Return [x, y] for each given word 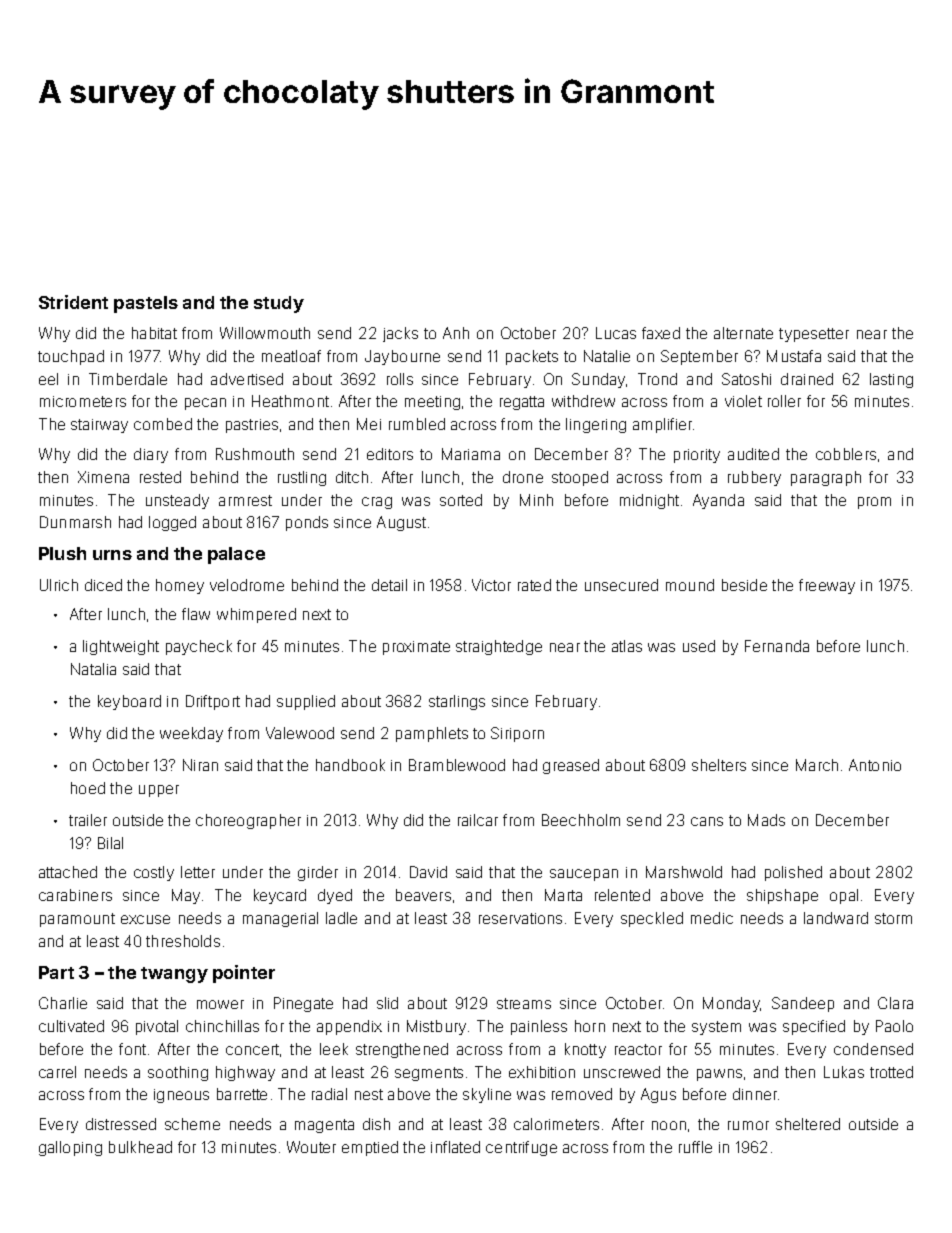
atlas [627, 646]
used [699, 646]
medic [712, 918]
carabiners [75, 895]
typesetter [814, 335]
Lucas [616, 333]
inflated [455, 1147]
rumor [748, 1125]
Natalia [93, 669]
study [279, 304]
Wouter [311, 1147]
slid [387, 1003]
